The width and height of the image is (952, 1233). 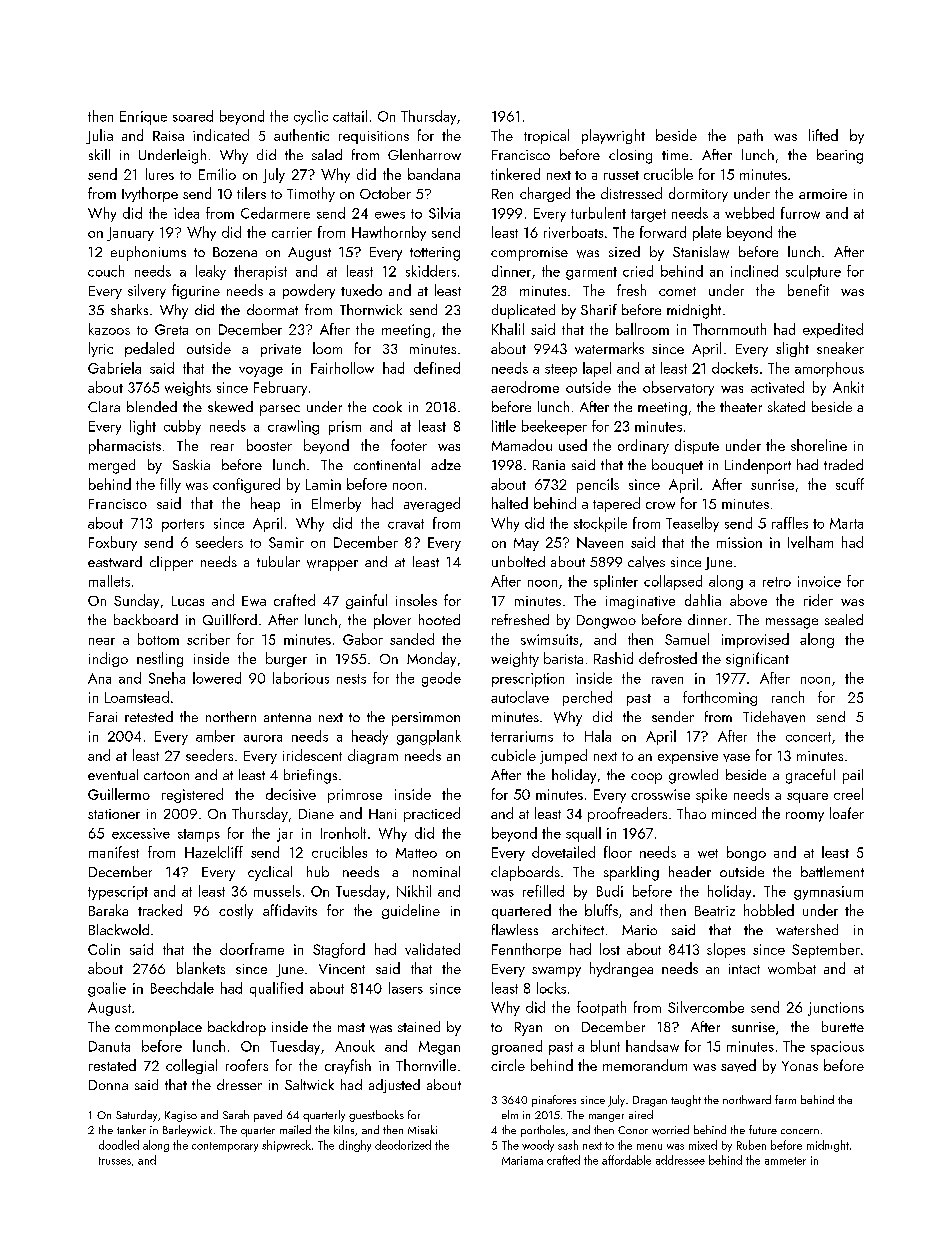 I want to click on trusses, so click(x=115, y=1161).
